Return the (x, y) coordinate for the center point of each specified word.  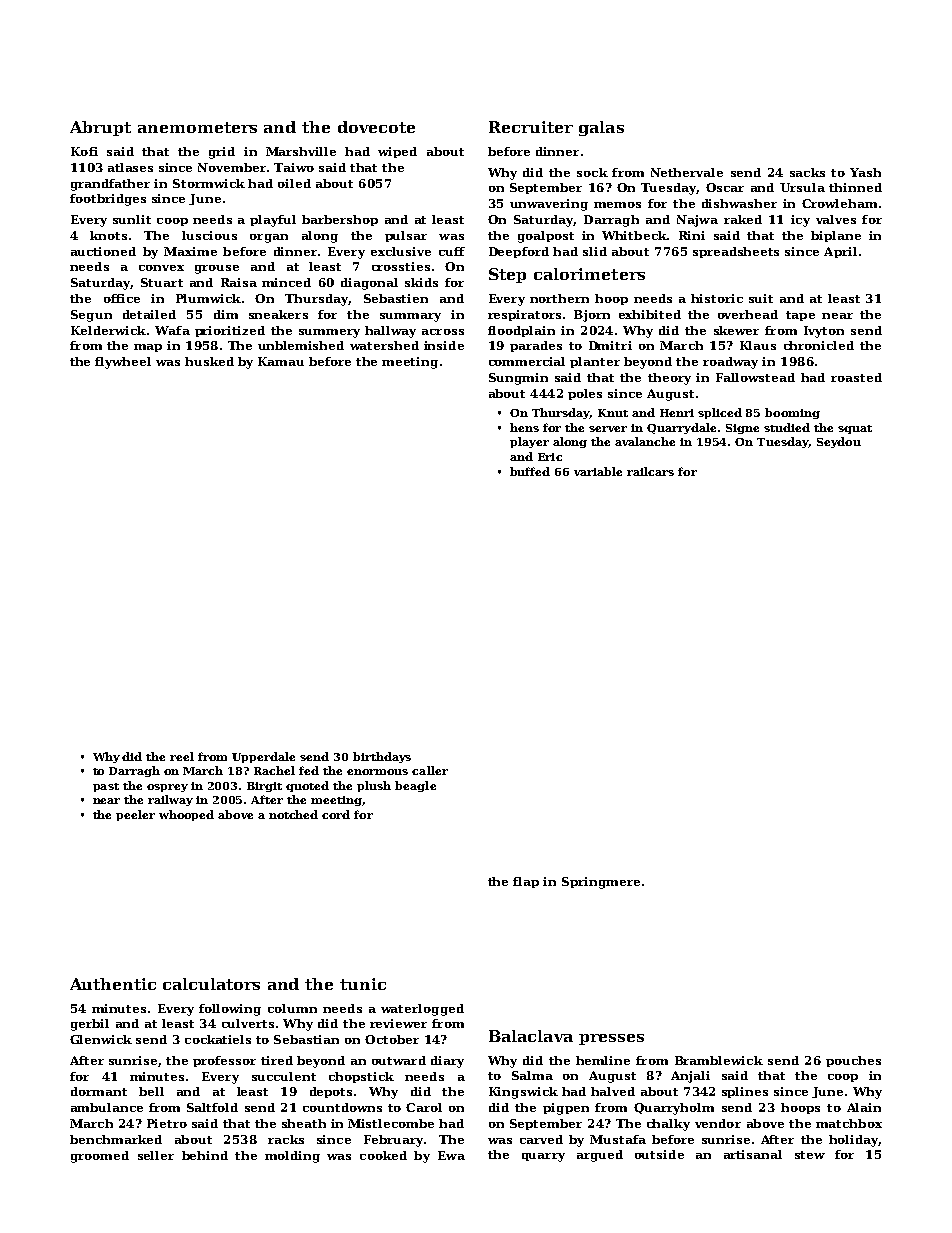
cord (336, 814)
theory (669, 379)
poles (585, 394)
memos (617, 205)
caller (430, 770)
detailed (149, 314)
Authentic (113, 984)
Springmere (601, 883)
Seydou (839, 442)
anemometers (197, 127)
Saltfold (212, 1107)
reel (182, 756)
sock (592, 172)
